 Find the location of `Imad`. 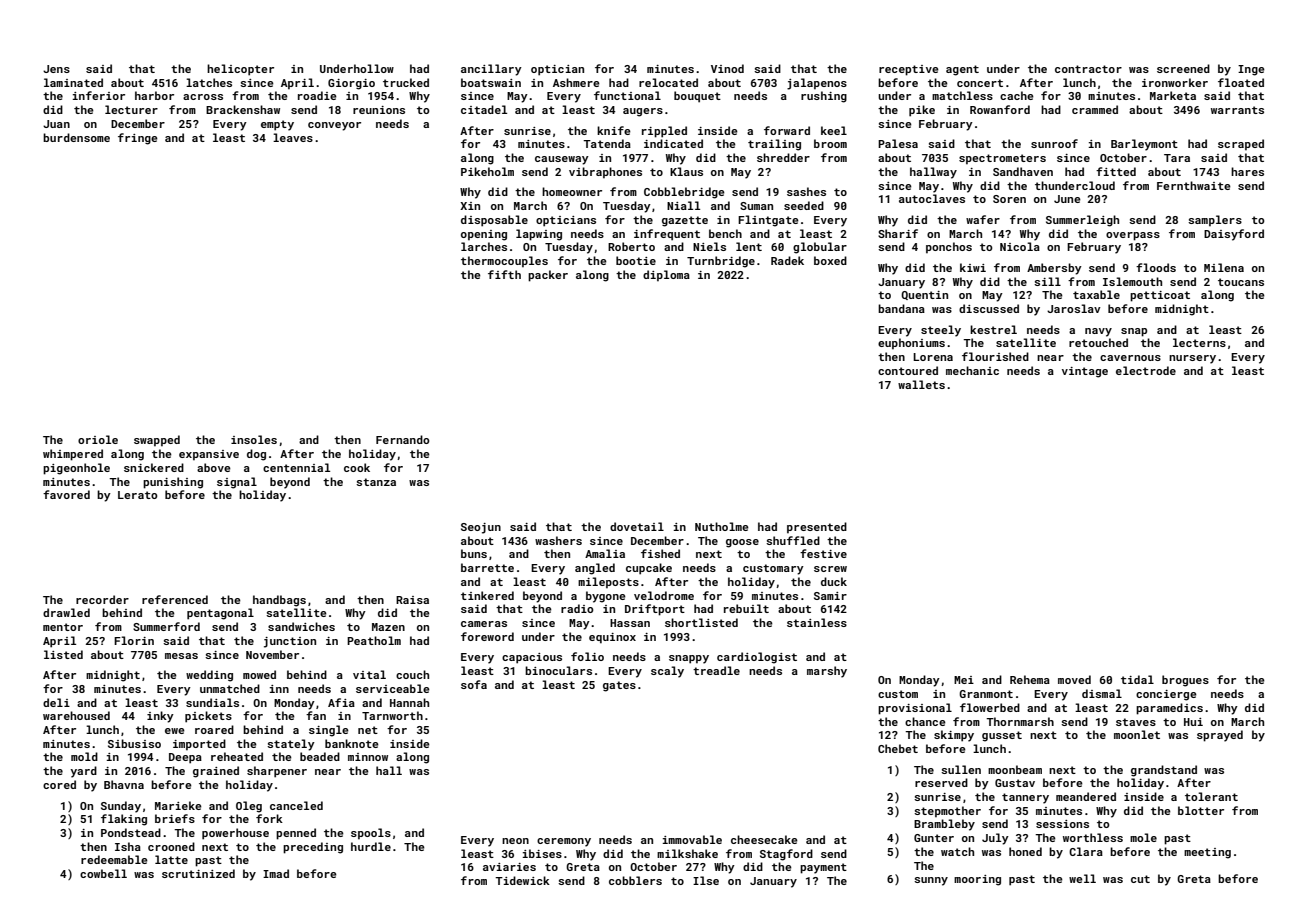

Imad is located at coordinates (276, 873).
